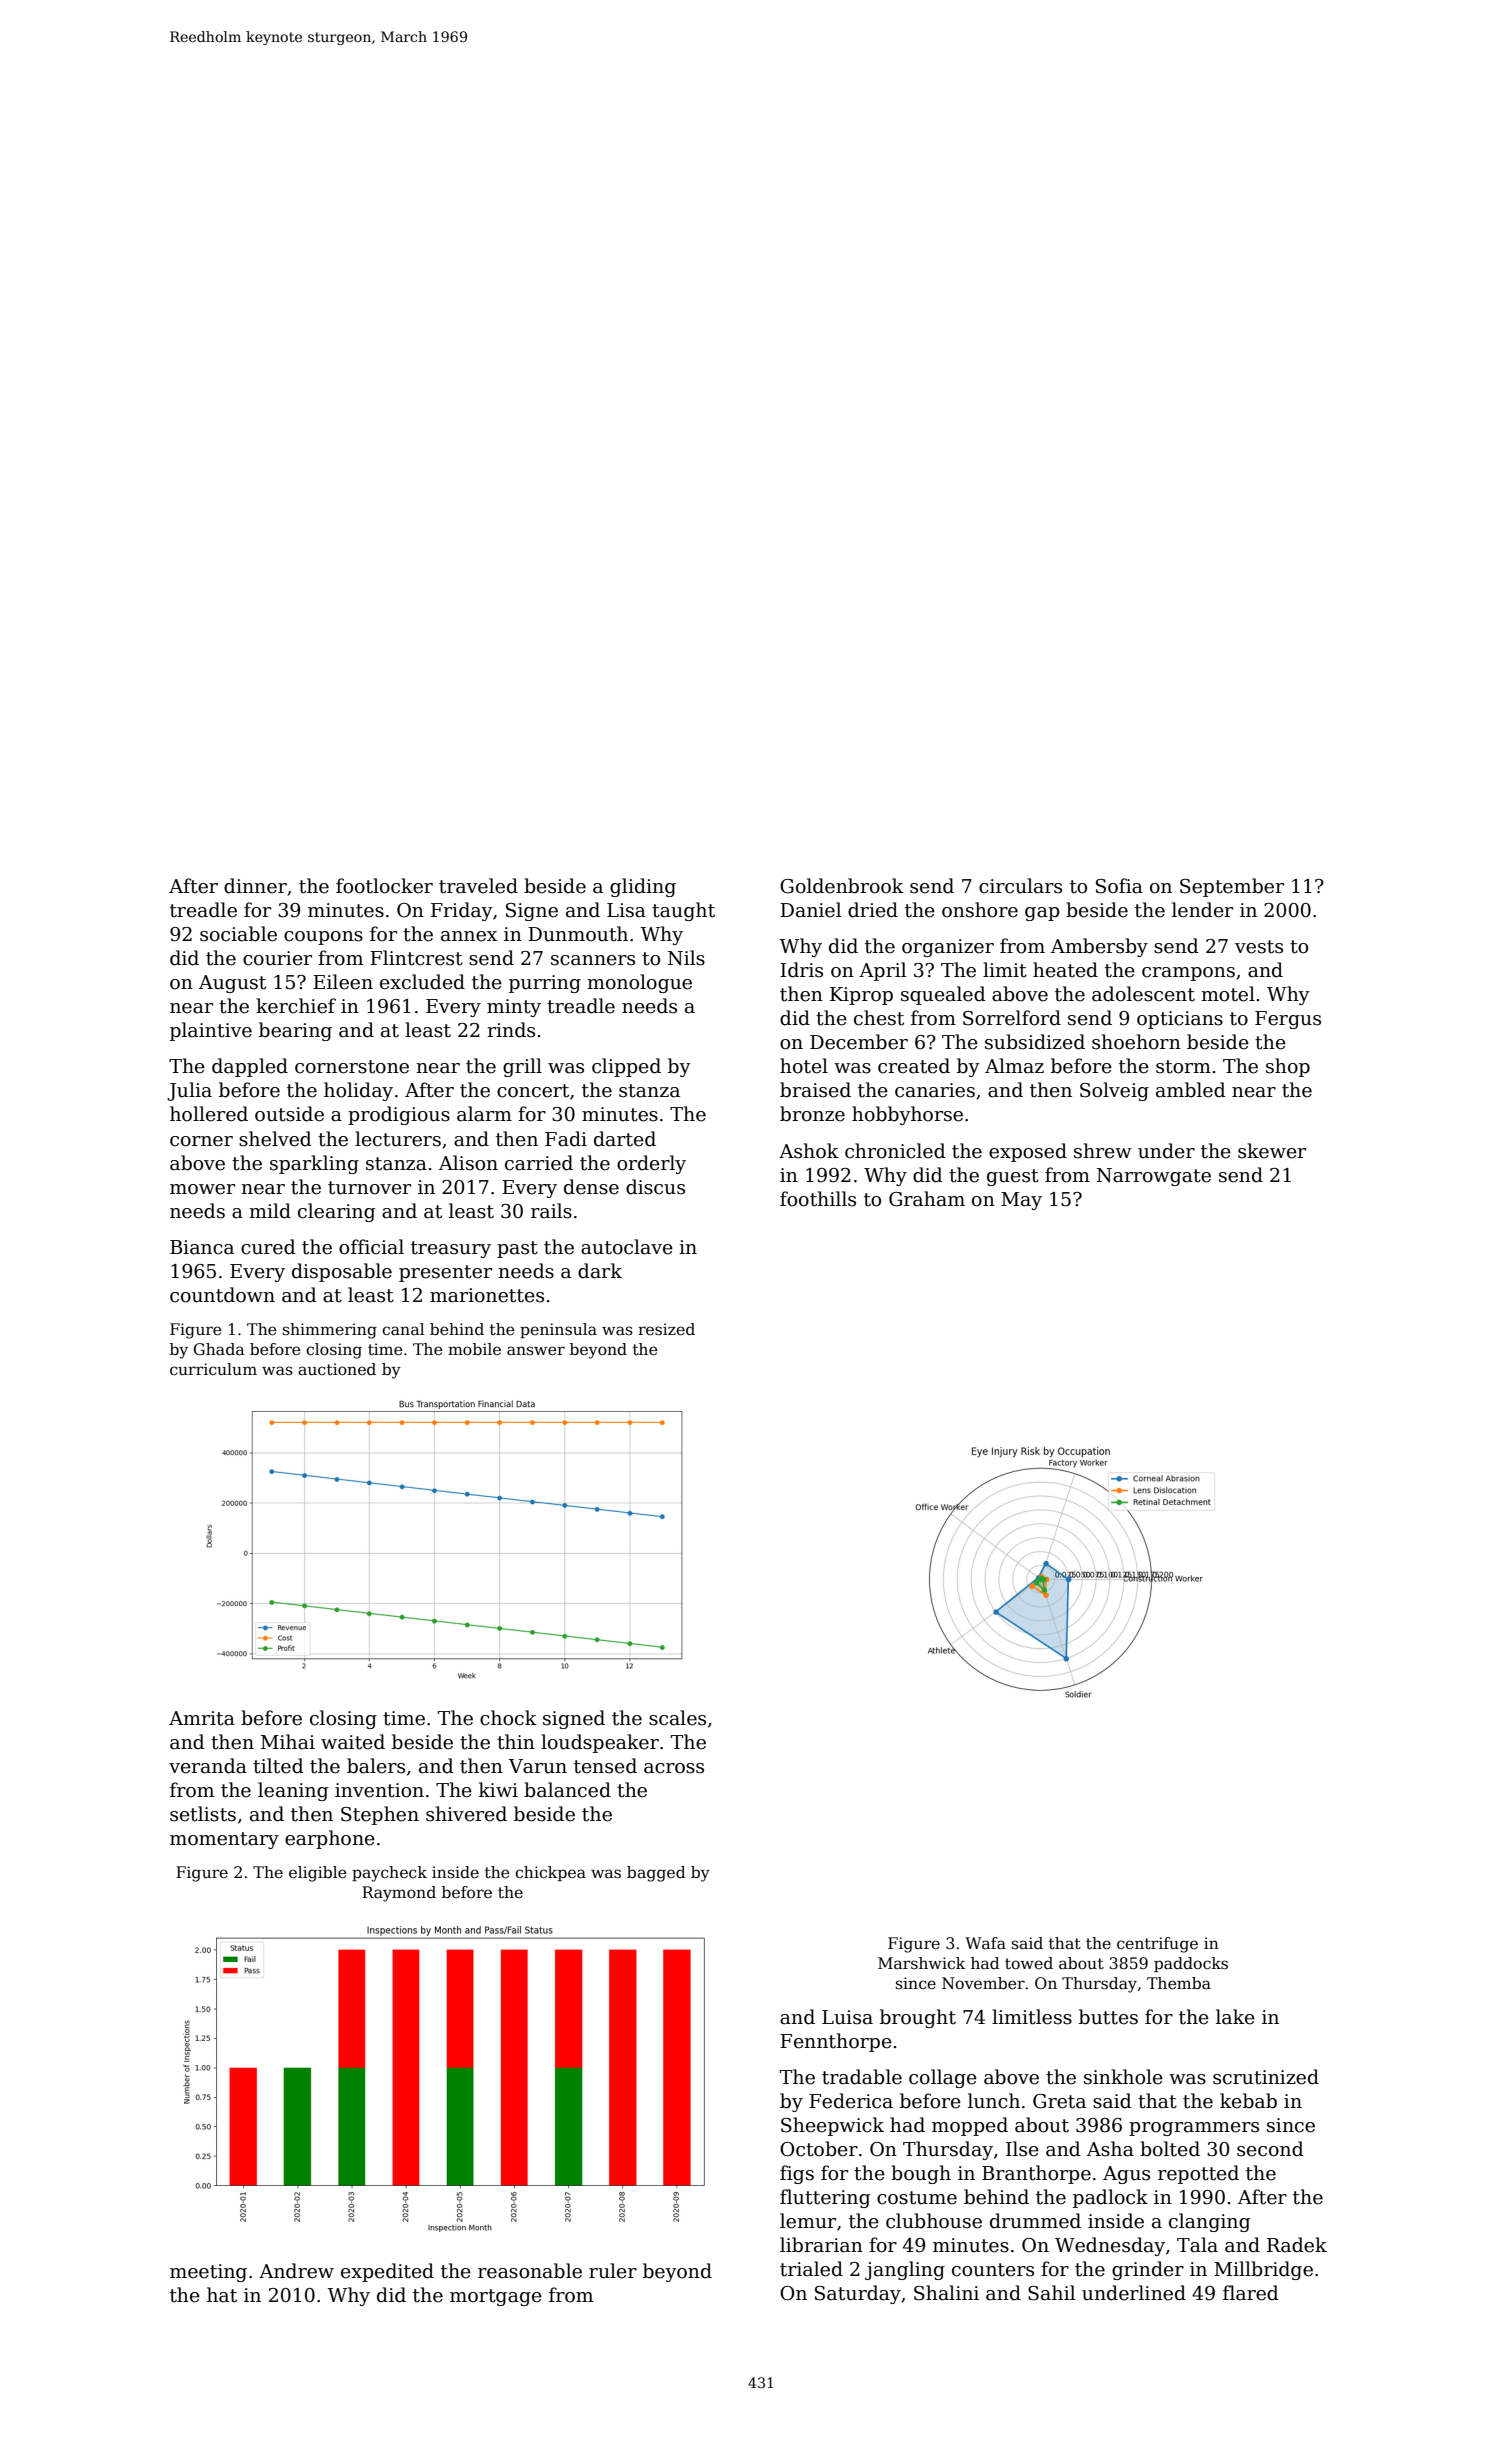 This screenshot has height=2464, width=1496. Describe the element at coordinates (516, 1742) in the screenshot. I see `thin` at that location.
